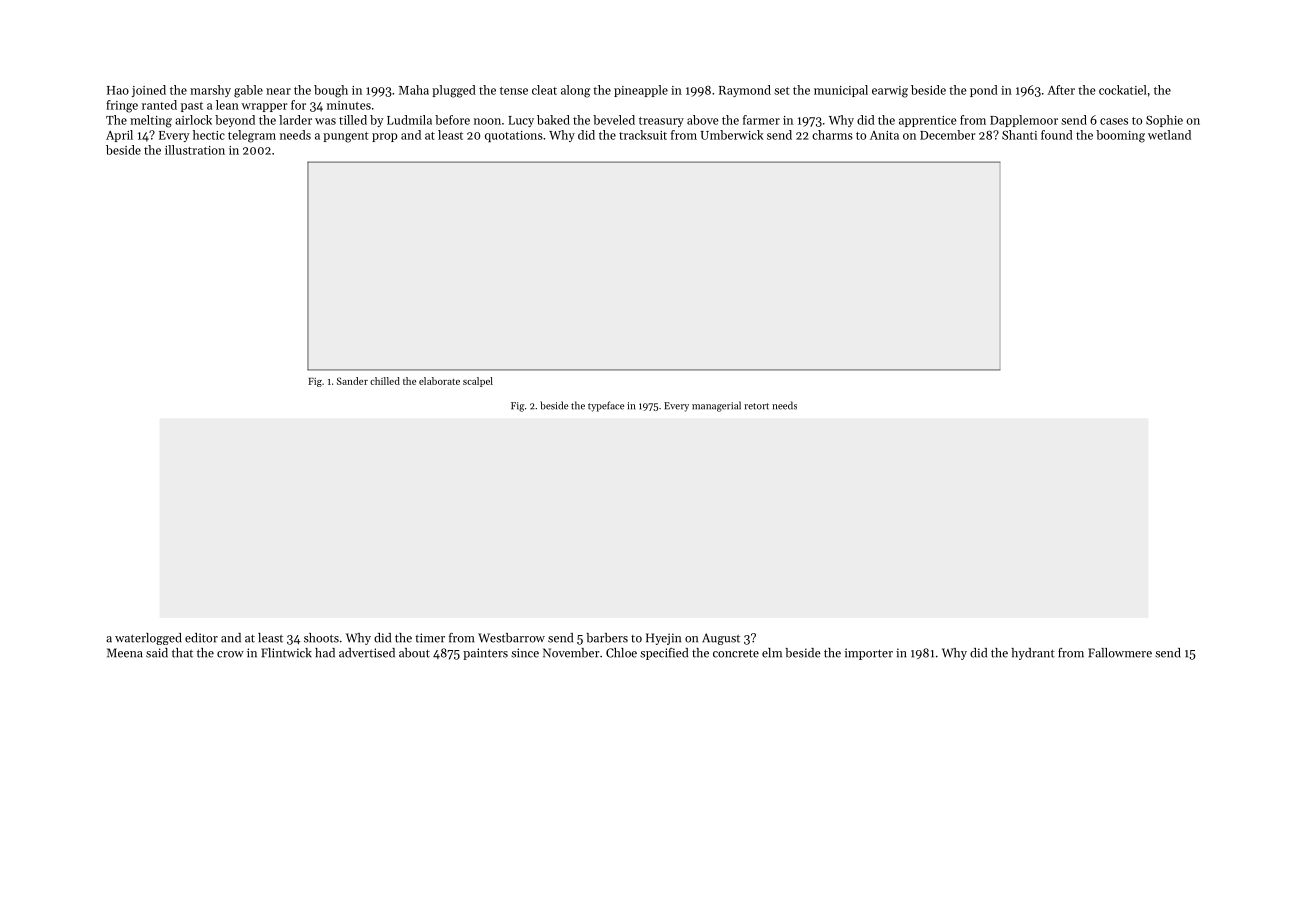  Describe the element at coordinates (948, 135) in the image. I see `December` at that location.
